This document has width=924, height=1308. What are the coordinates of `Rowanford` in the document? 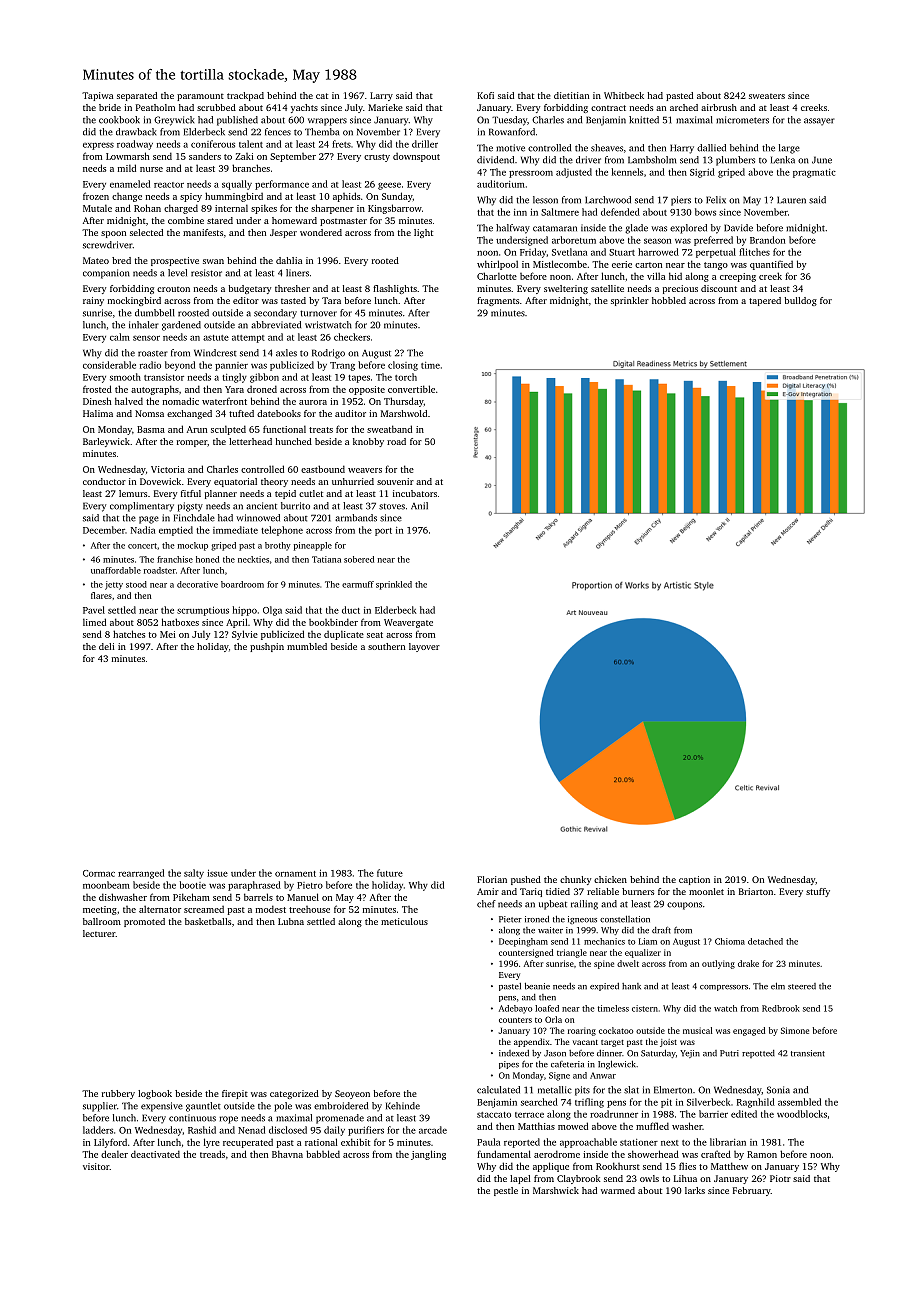 It's located at (512, 132).
